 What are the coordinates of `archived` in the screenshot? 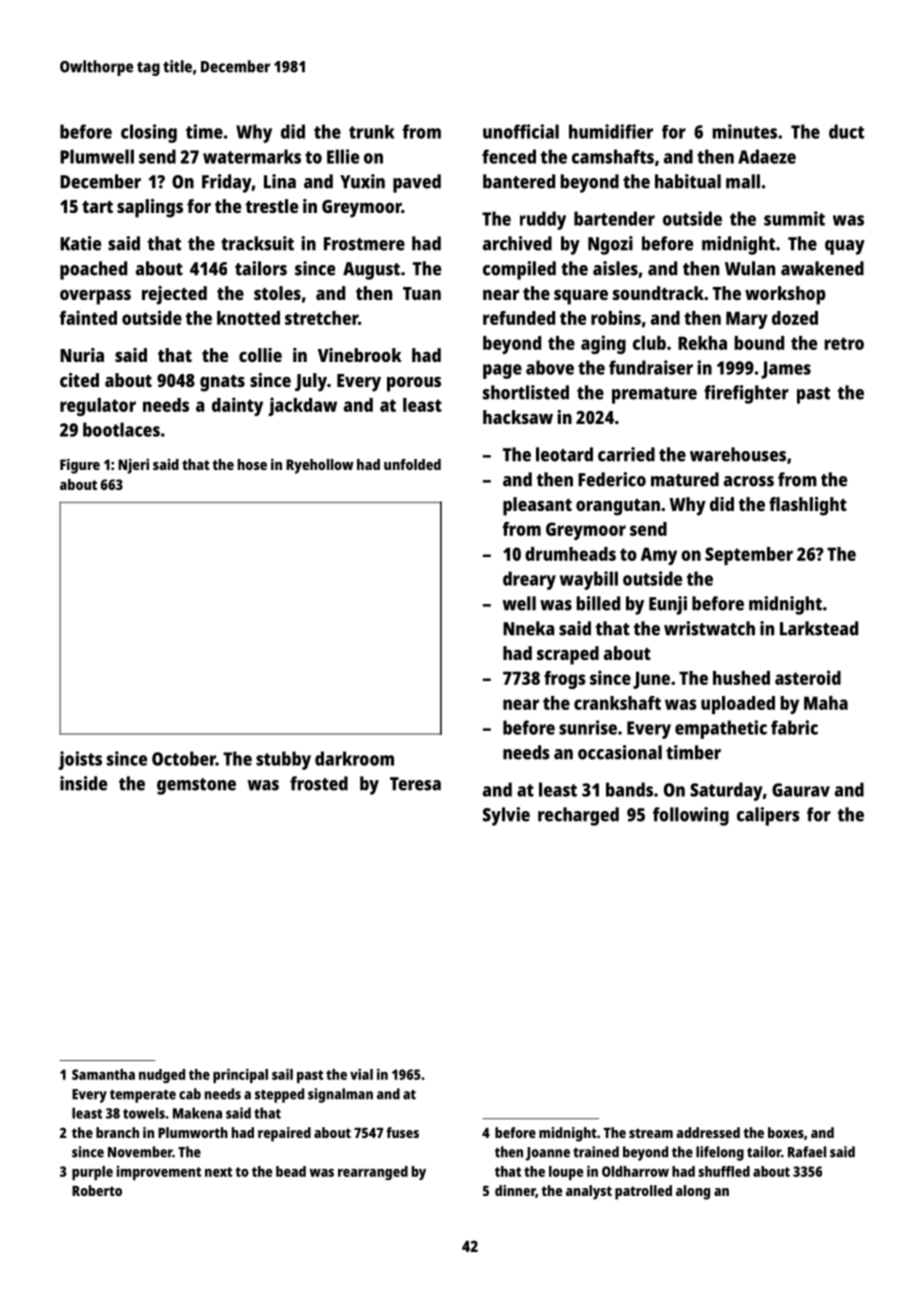 It's located at (517, 243).
